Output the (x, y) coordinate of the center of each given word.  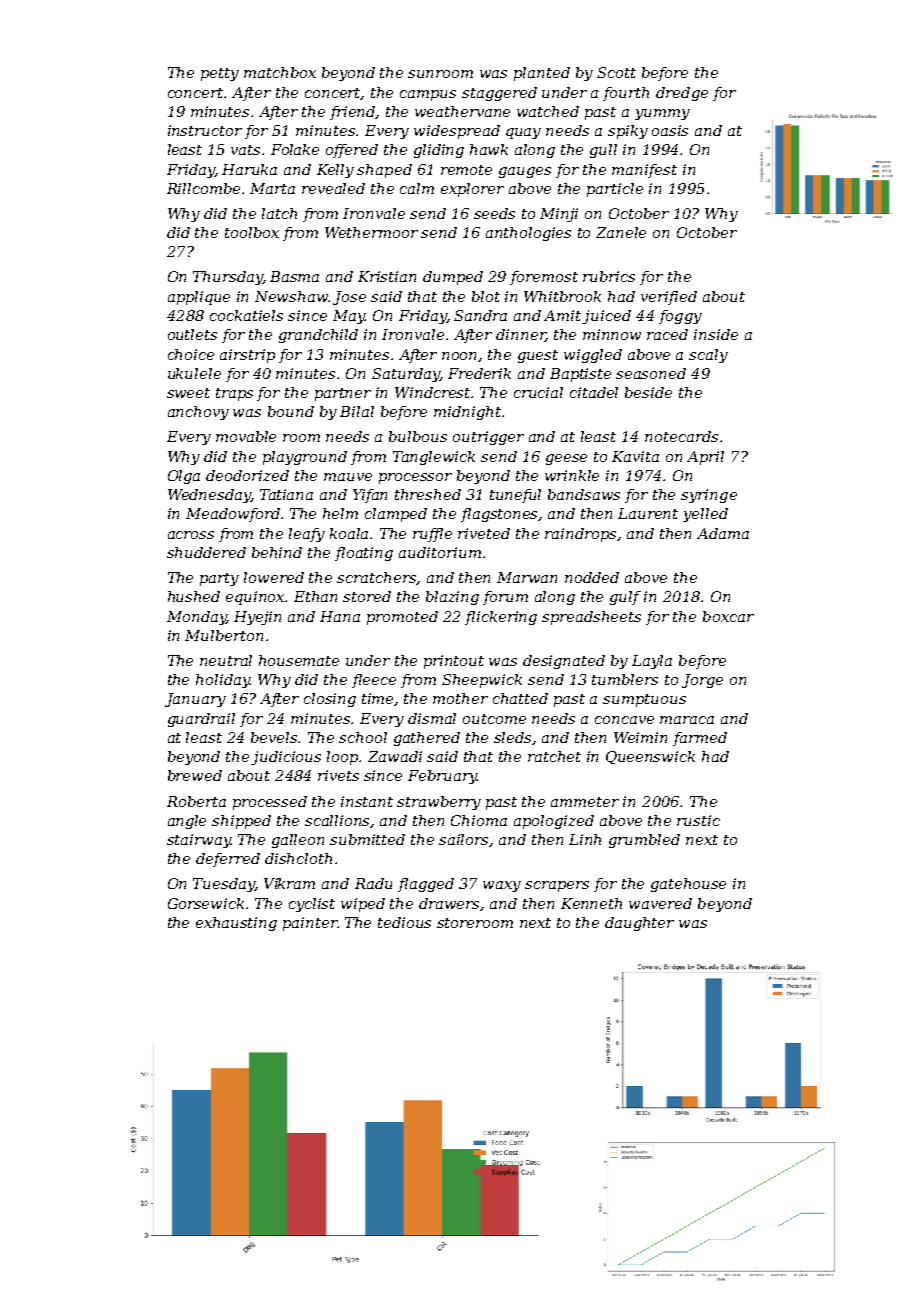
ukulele (194, 373)
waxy (502, 886)
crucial (538, 392)
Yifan (370, 496)
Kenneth (591, 903)
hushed (194, 596)
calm (417, 188)
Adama (723, 533)
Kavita (635, 456)
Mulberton (224, 635)
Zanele (621, 232)
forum (505, 598)
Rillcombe (203, 188)
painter (310, 924)
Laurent (648, 513)
